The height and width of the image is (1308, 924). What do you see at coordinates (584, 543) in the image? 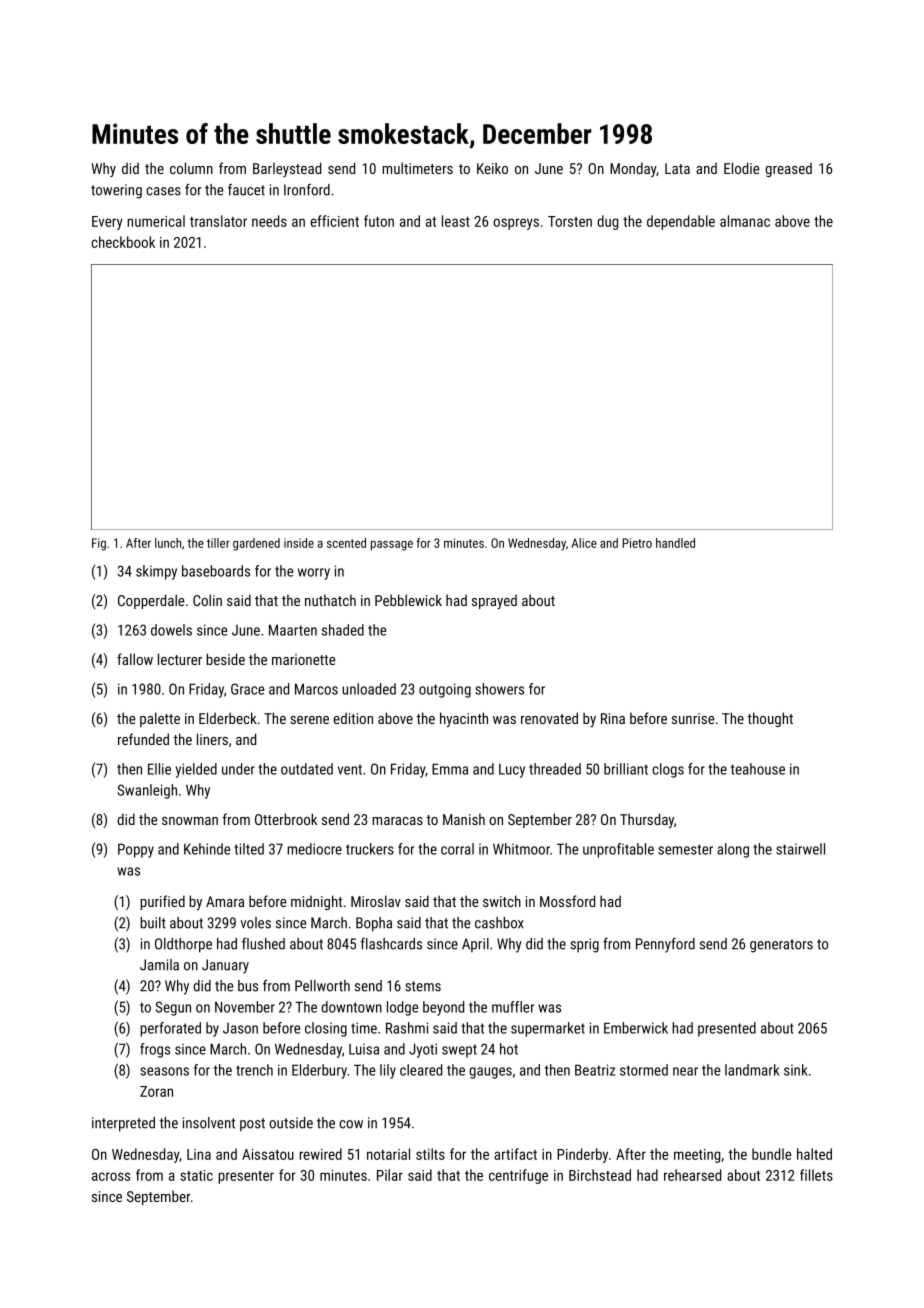
I see `Alice` at bounding box center [584, 543].
